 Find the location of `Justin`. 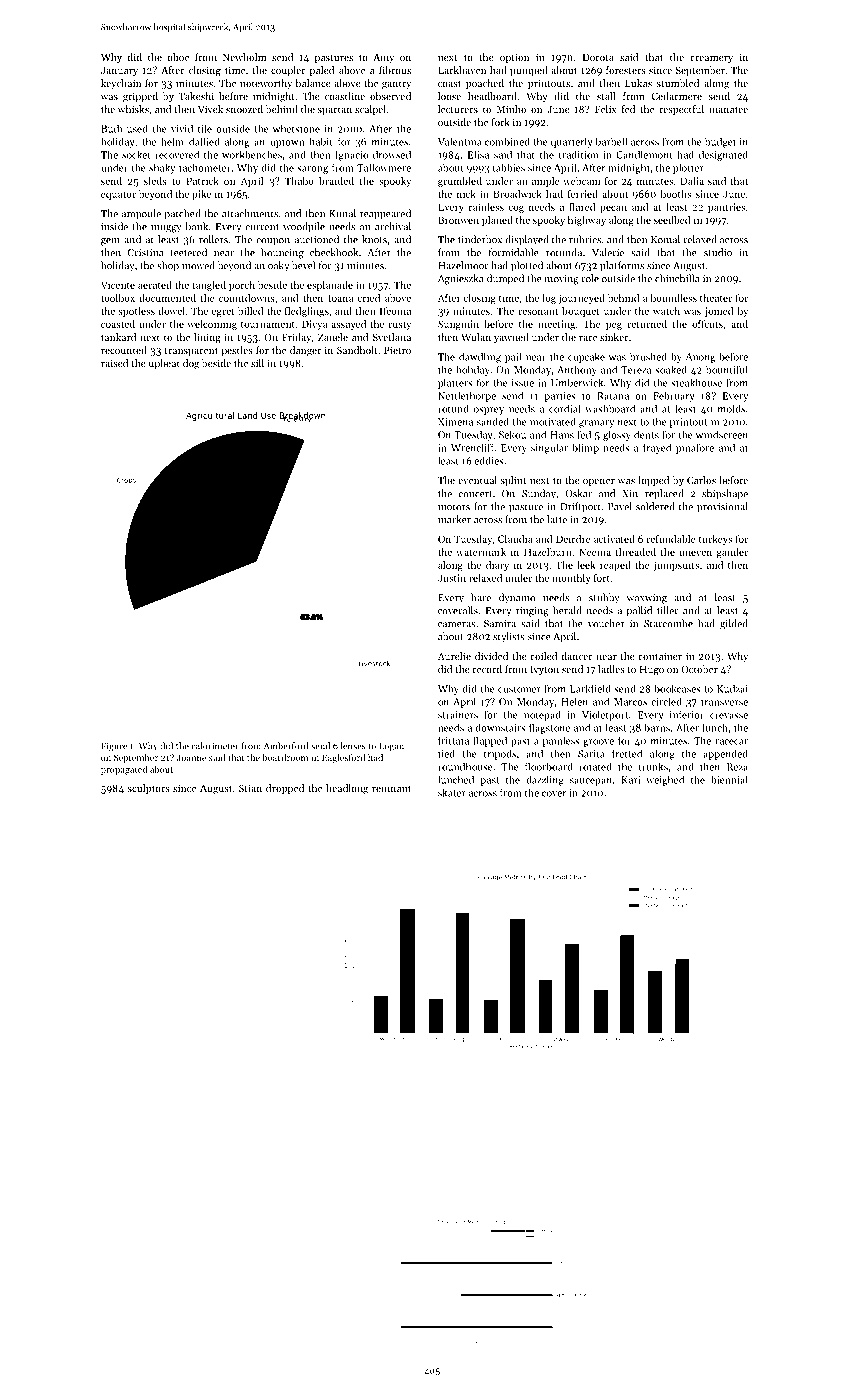

Justin is located at coordinates (452, 578).
